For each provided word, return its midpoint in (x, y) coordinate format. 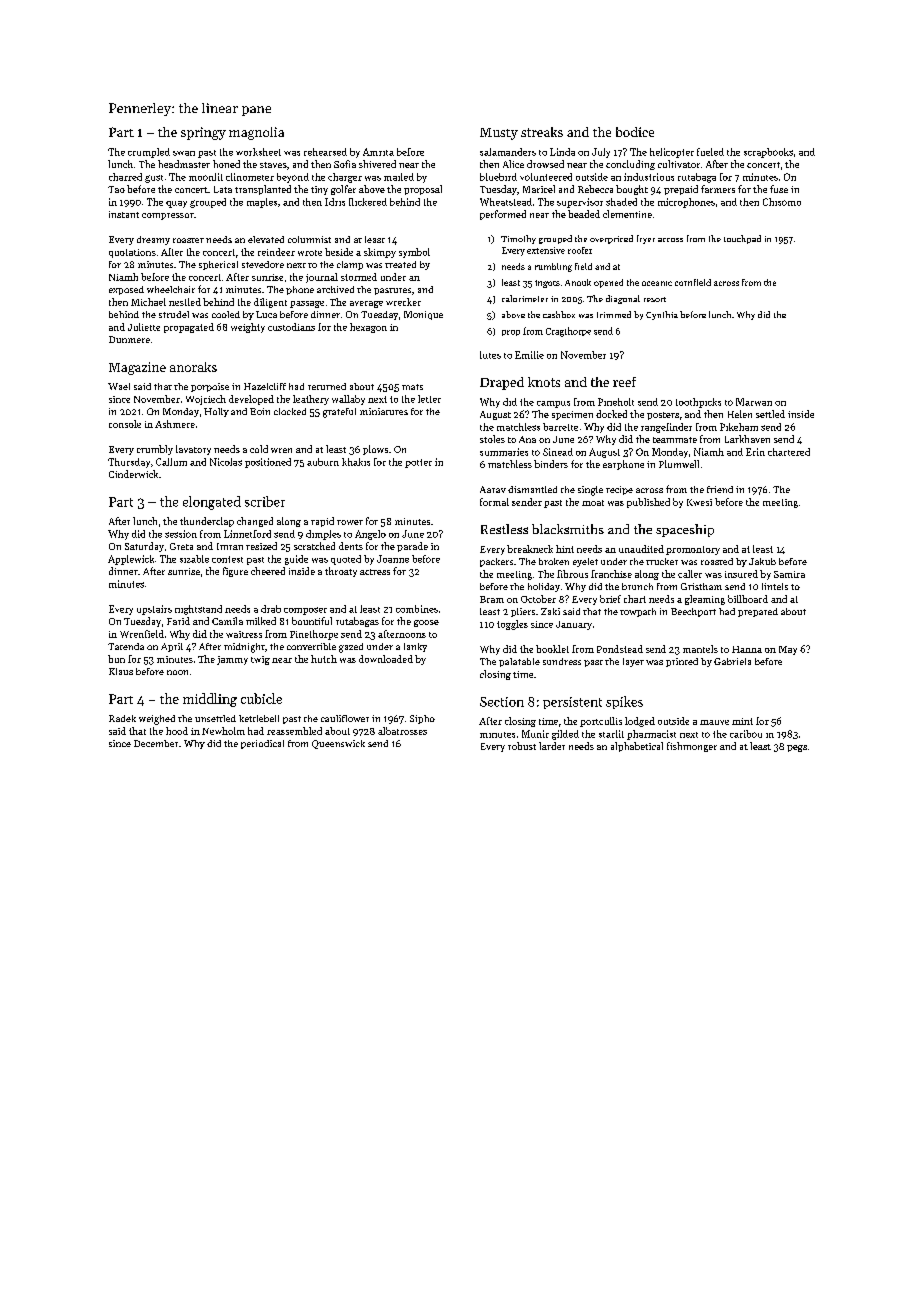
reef (624, 382)
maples (262, 203)
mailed (399, 177)
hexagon (368, 328)
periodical (262, 744)
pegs (797, 748)
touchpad (742, 239)
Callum (171, 462)
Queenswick (338, 744)
